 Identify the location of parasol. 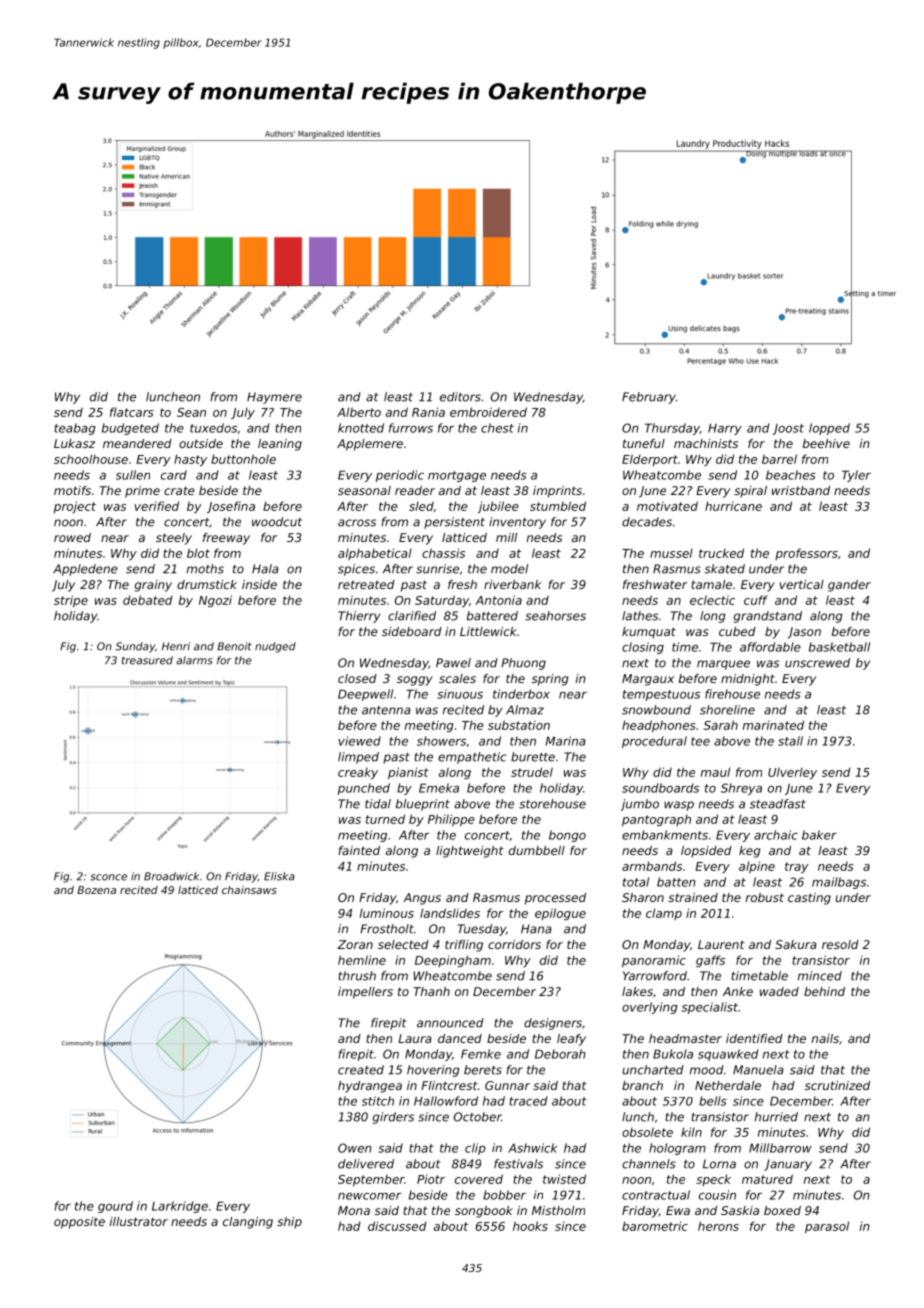
(827, 1227).
